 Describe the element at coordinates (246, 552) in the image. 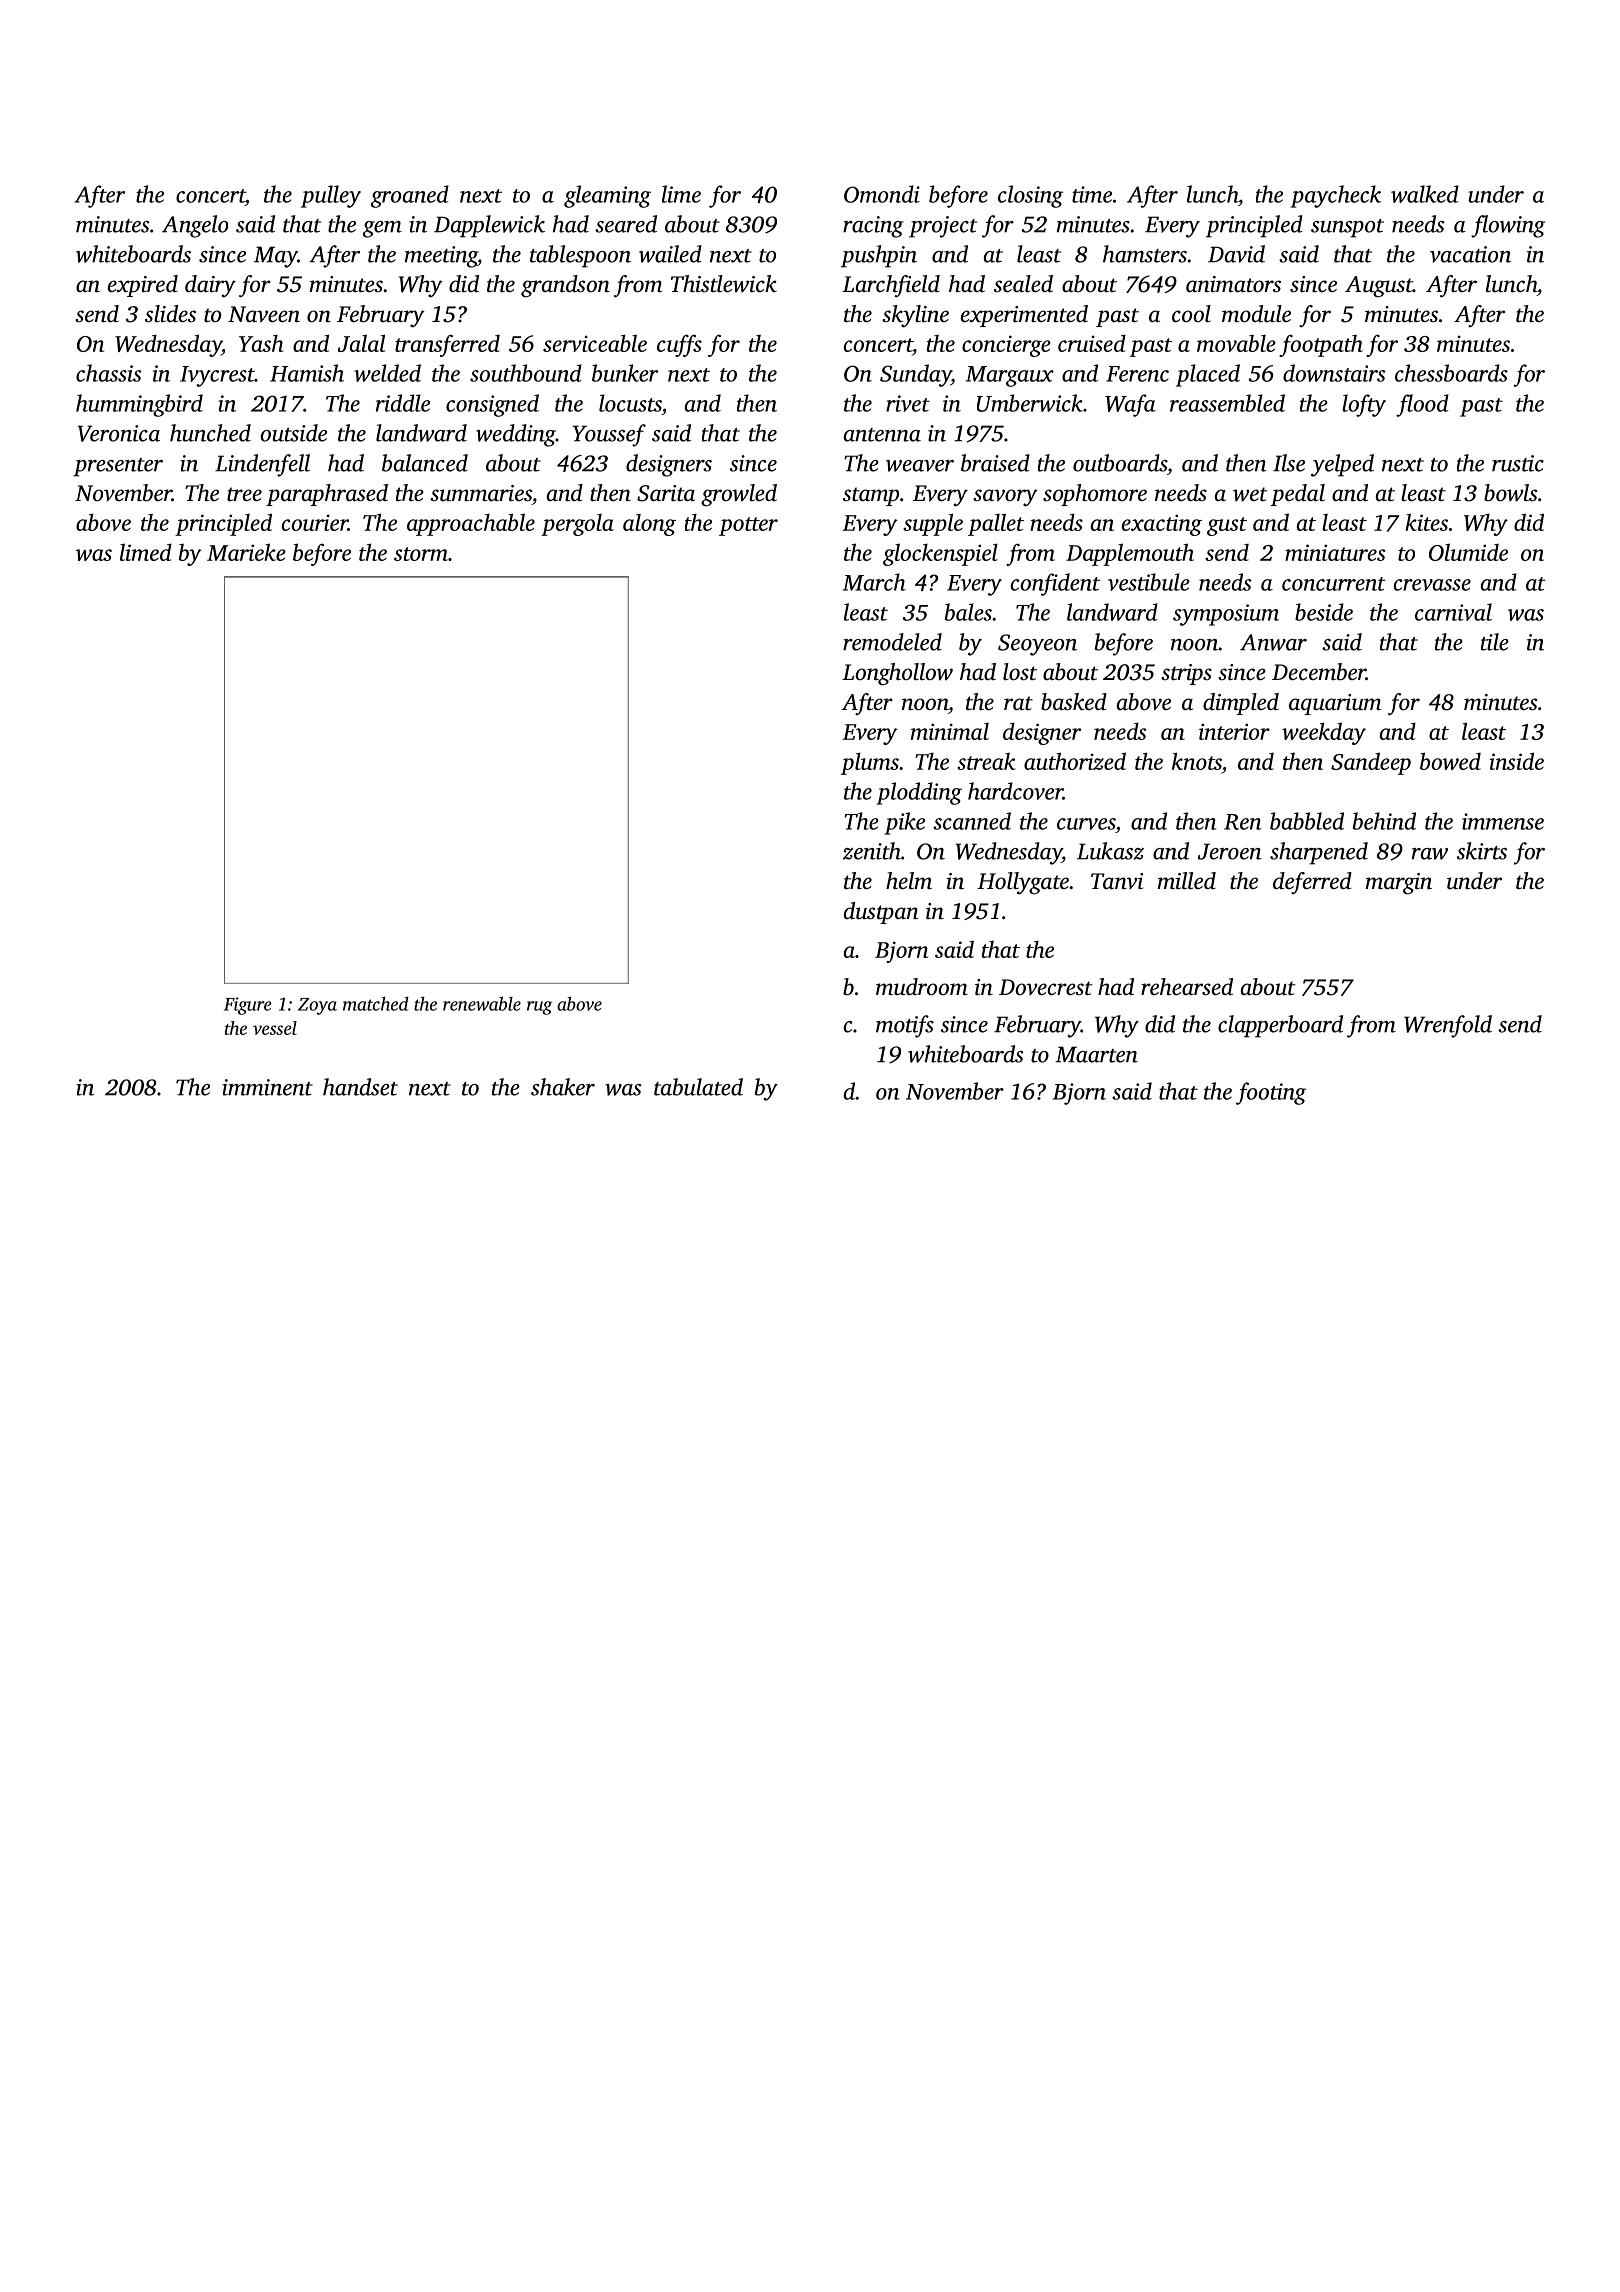

I see `Marieke` at that location.
